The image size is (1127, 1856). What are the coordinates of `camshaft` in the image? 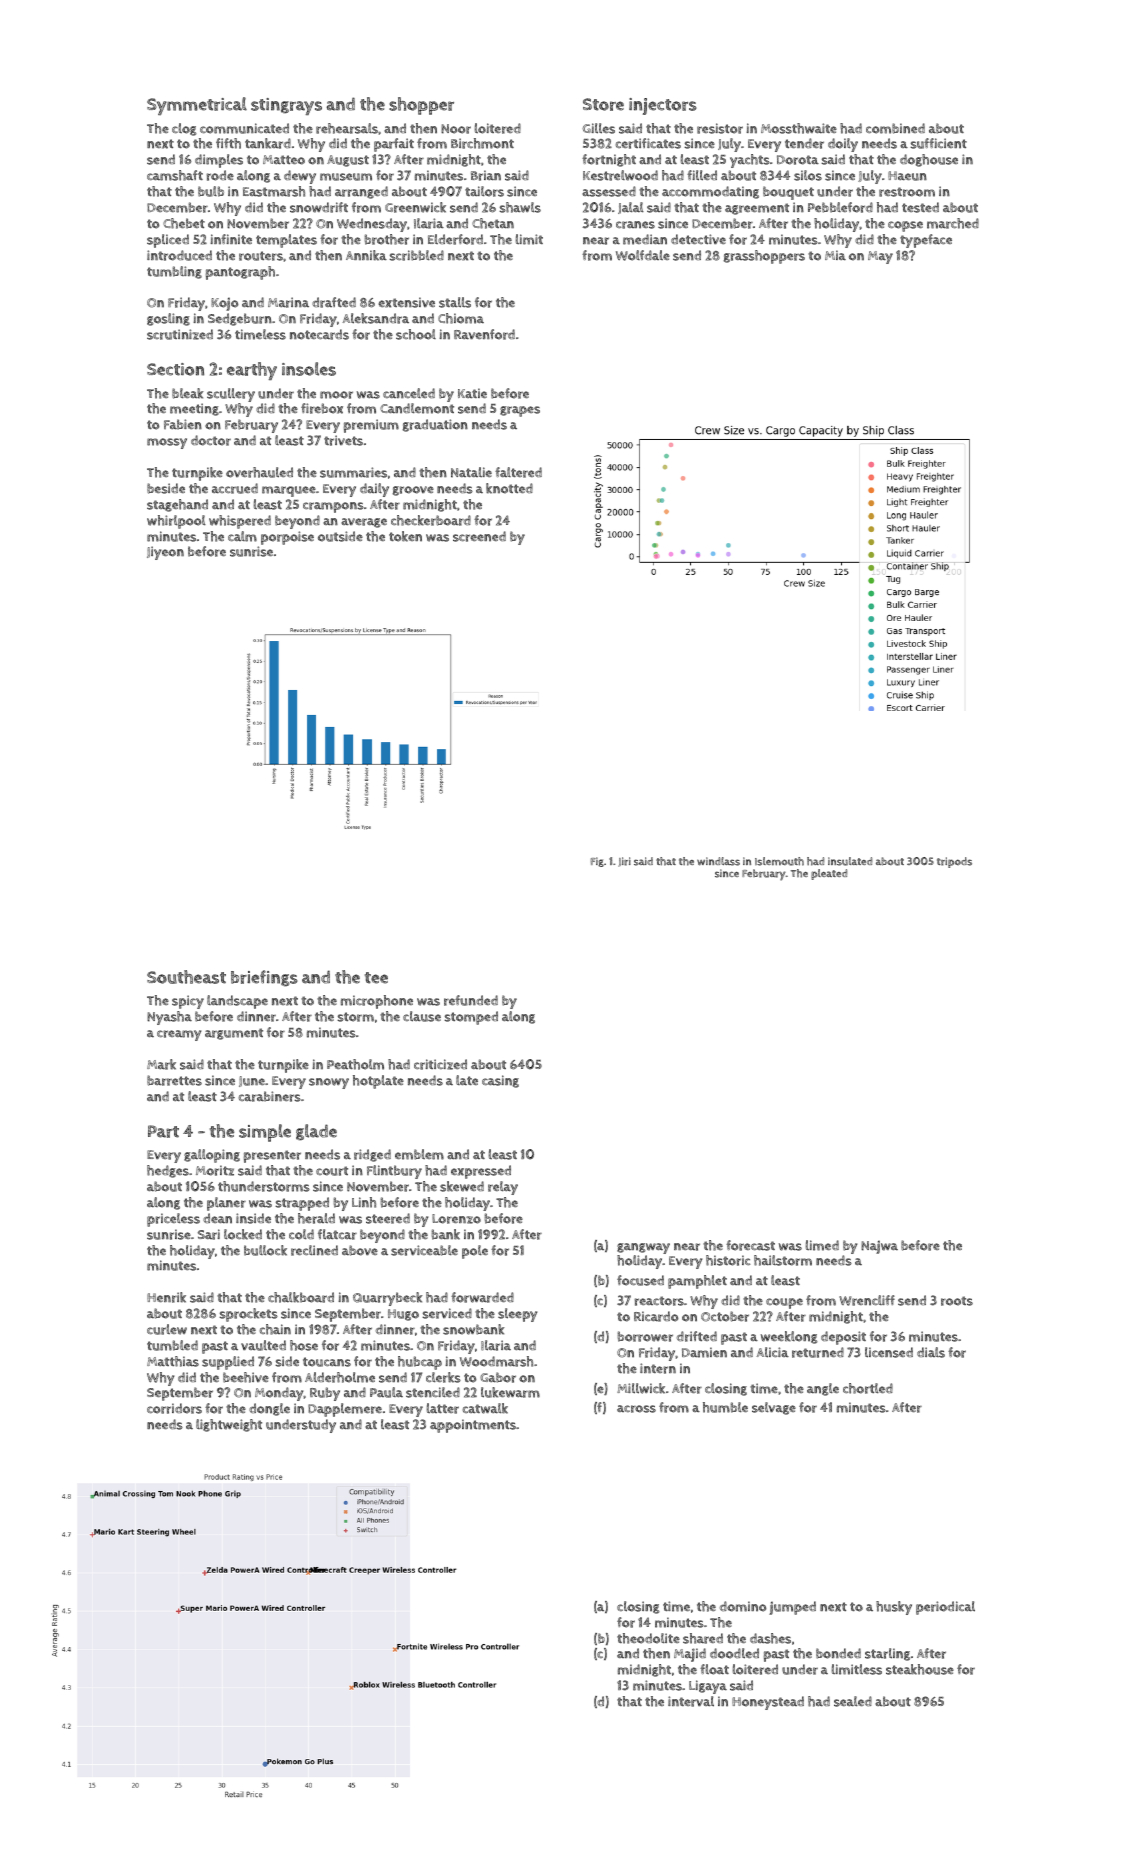 It's located at (175, 175).
